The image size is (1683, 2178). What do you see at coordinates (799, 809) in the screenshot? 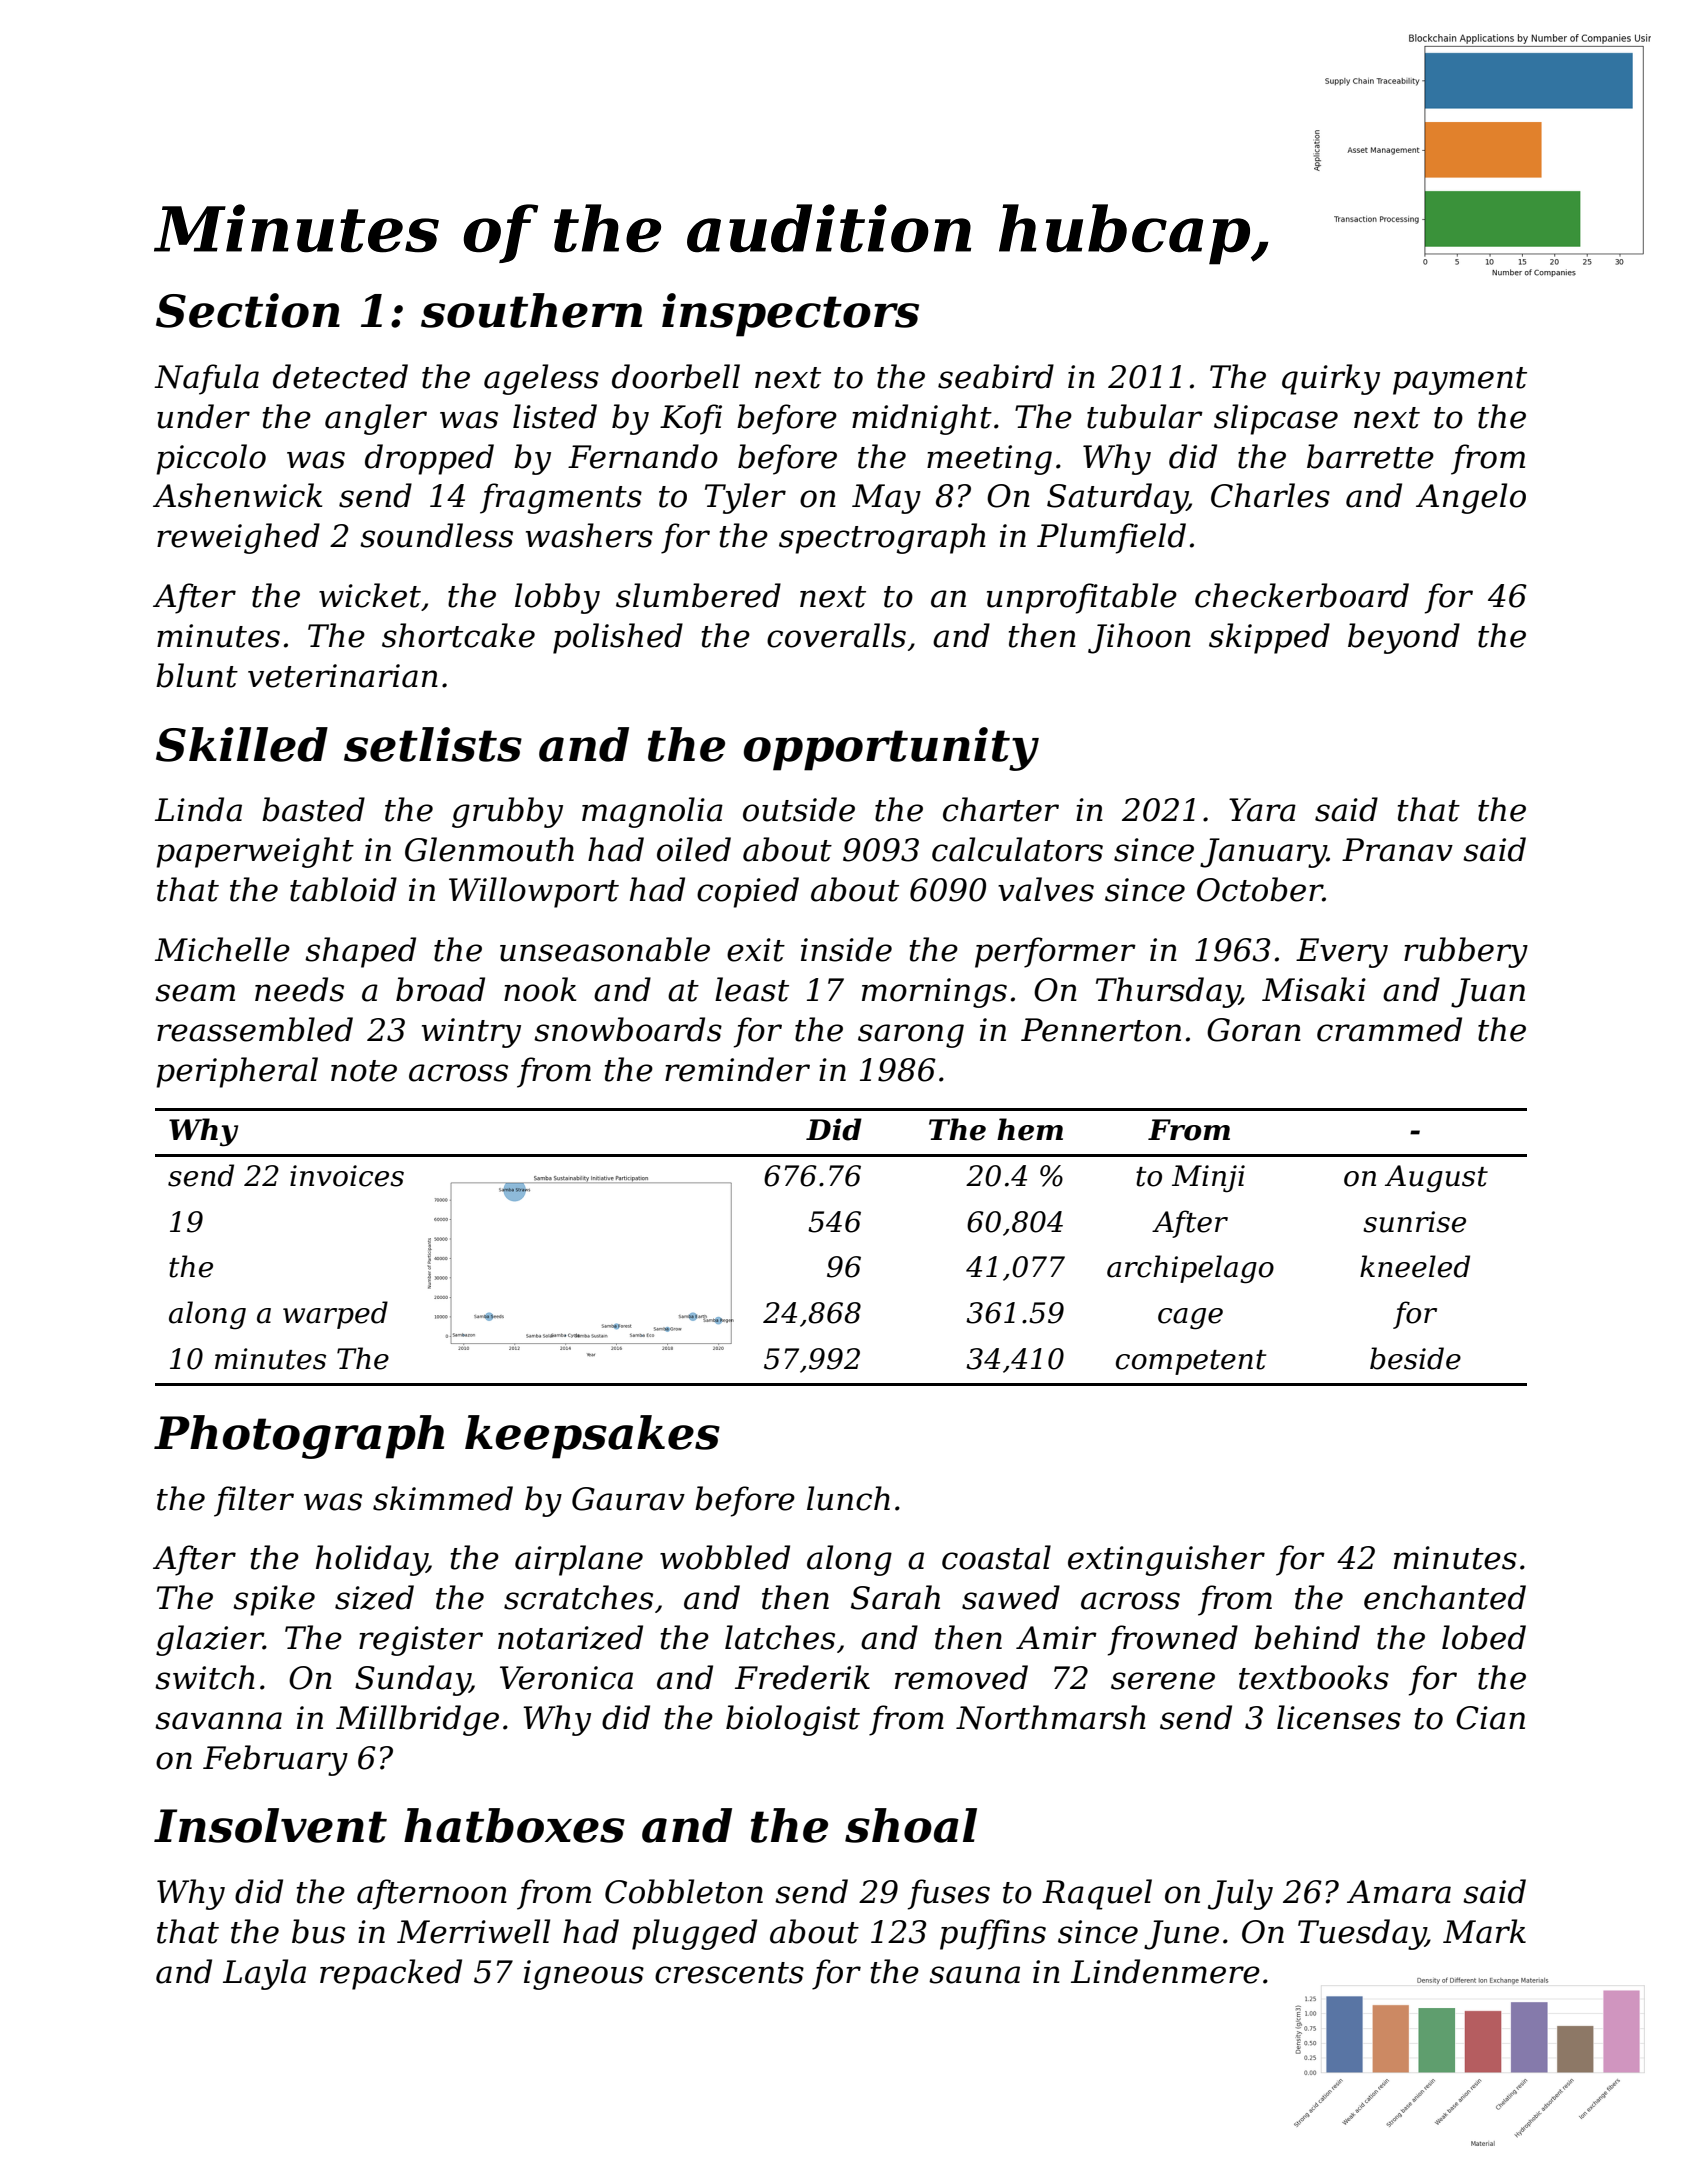
I see `outside` at bounding box center [799, 809].
